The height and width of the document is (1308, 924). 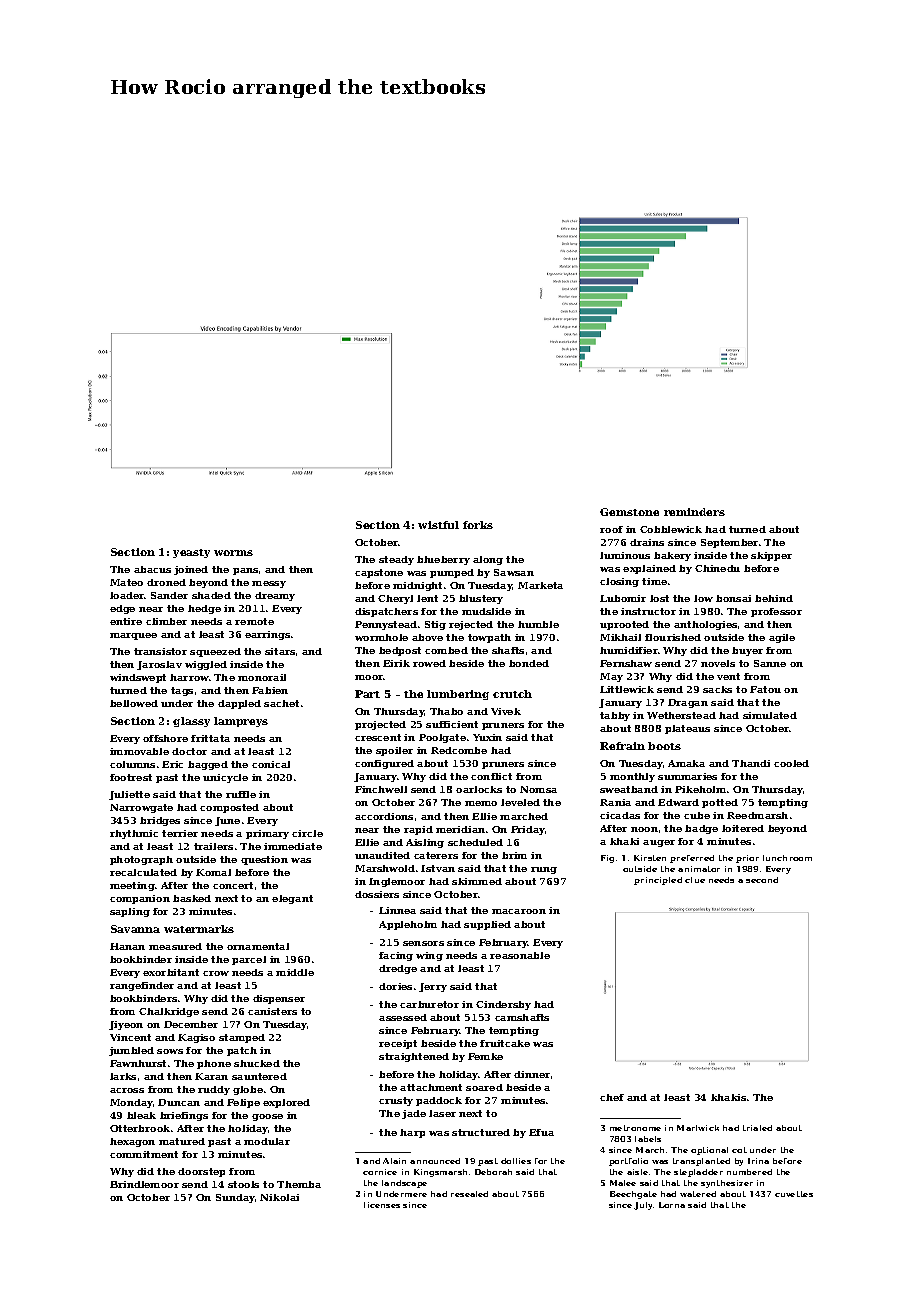 I want to click on concert, so click(x=233, y=885).
